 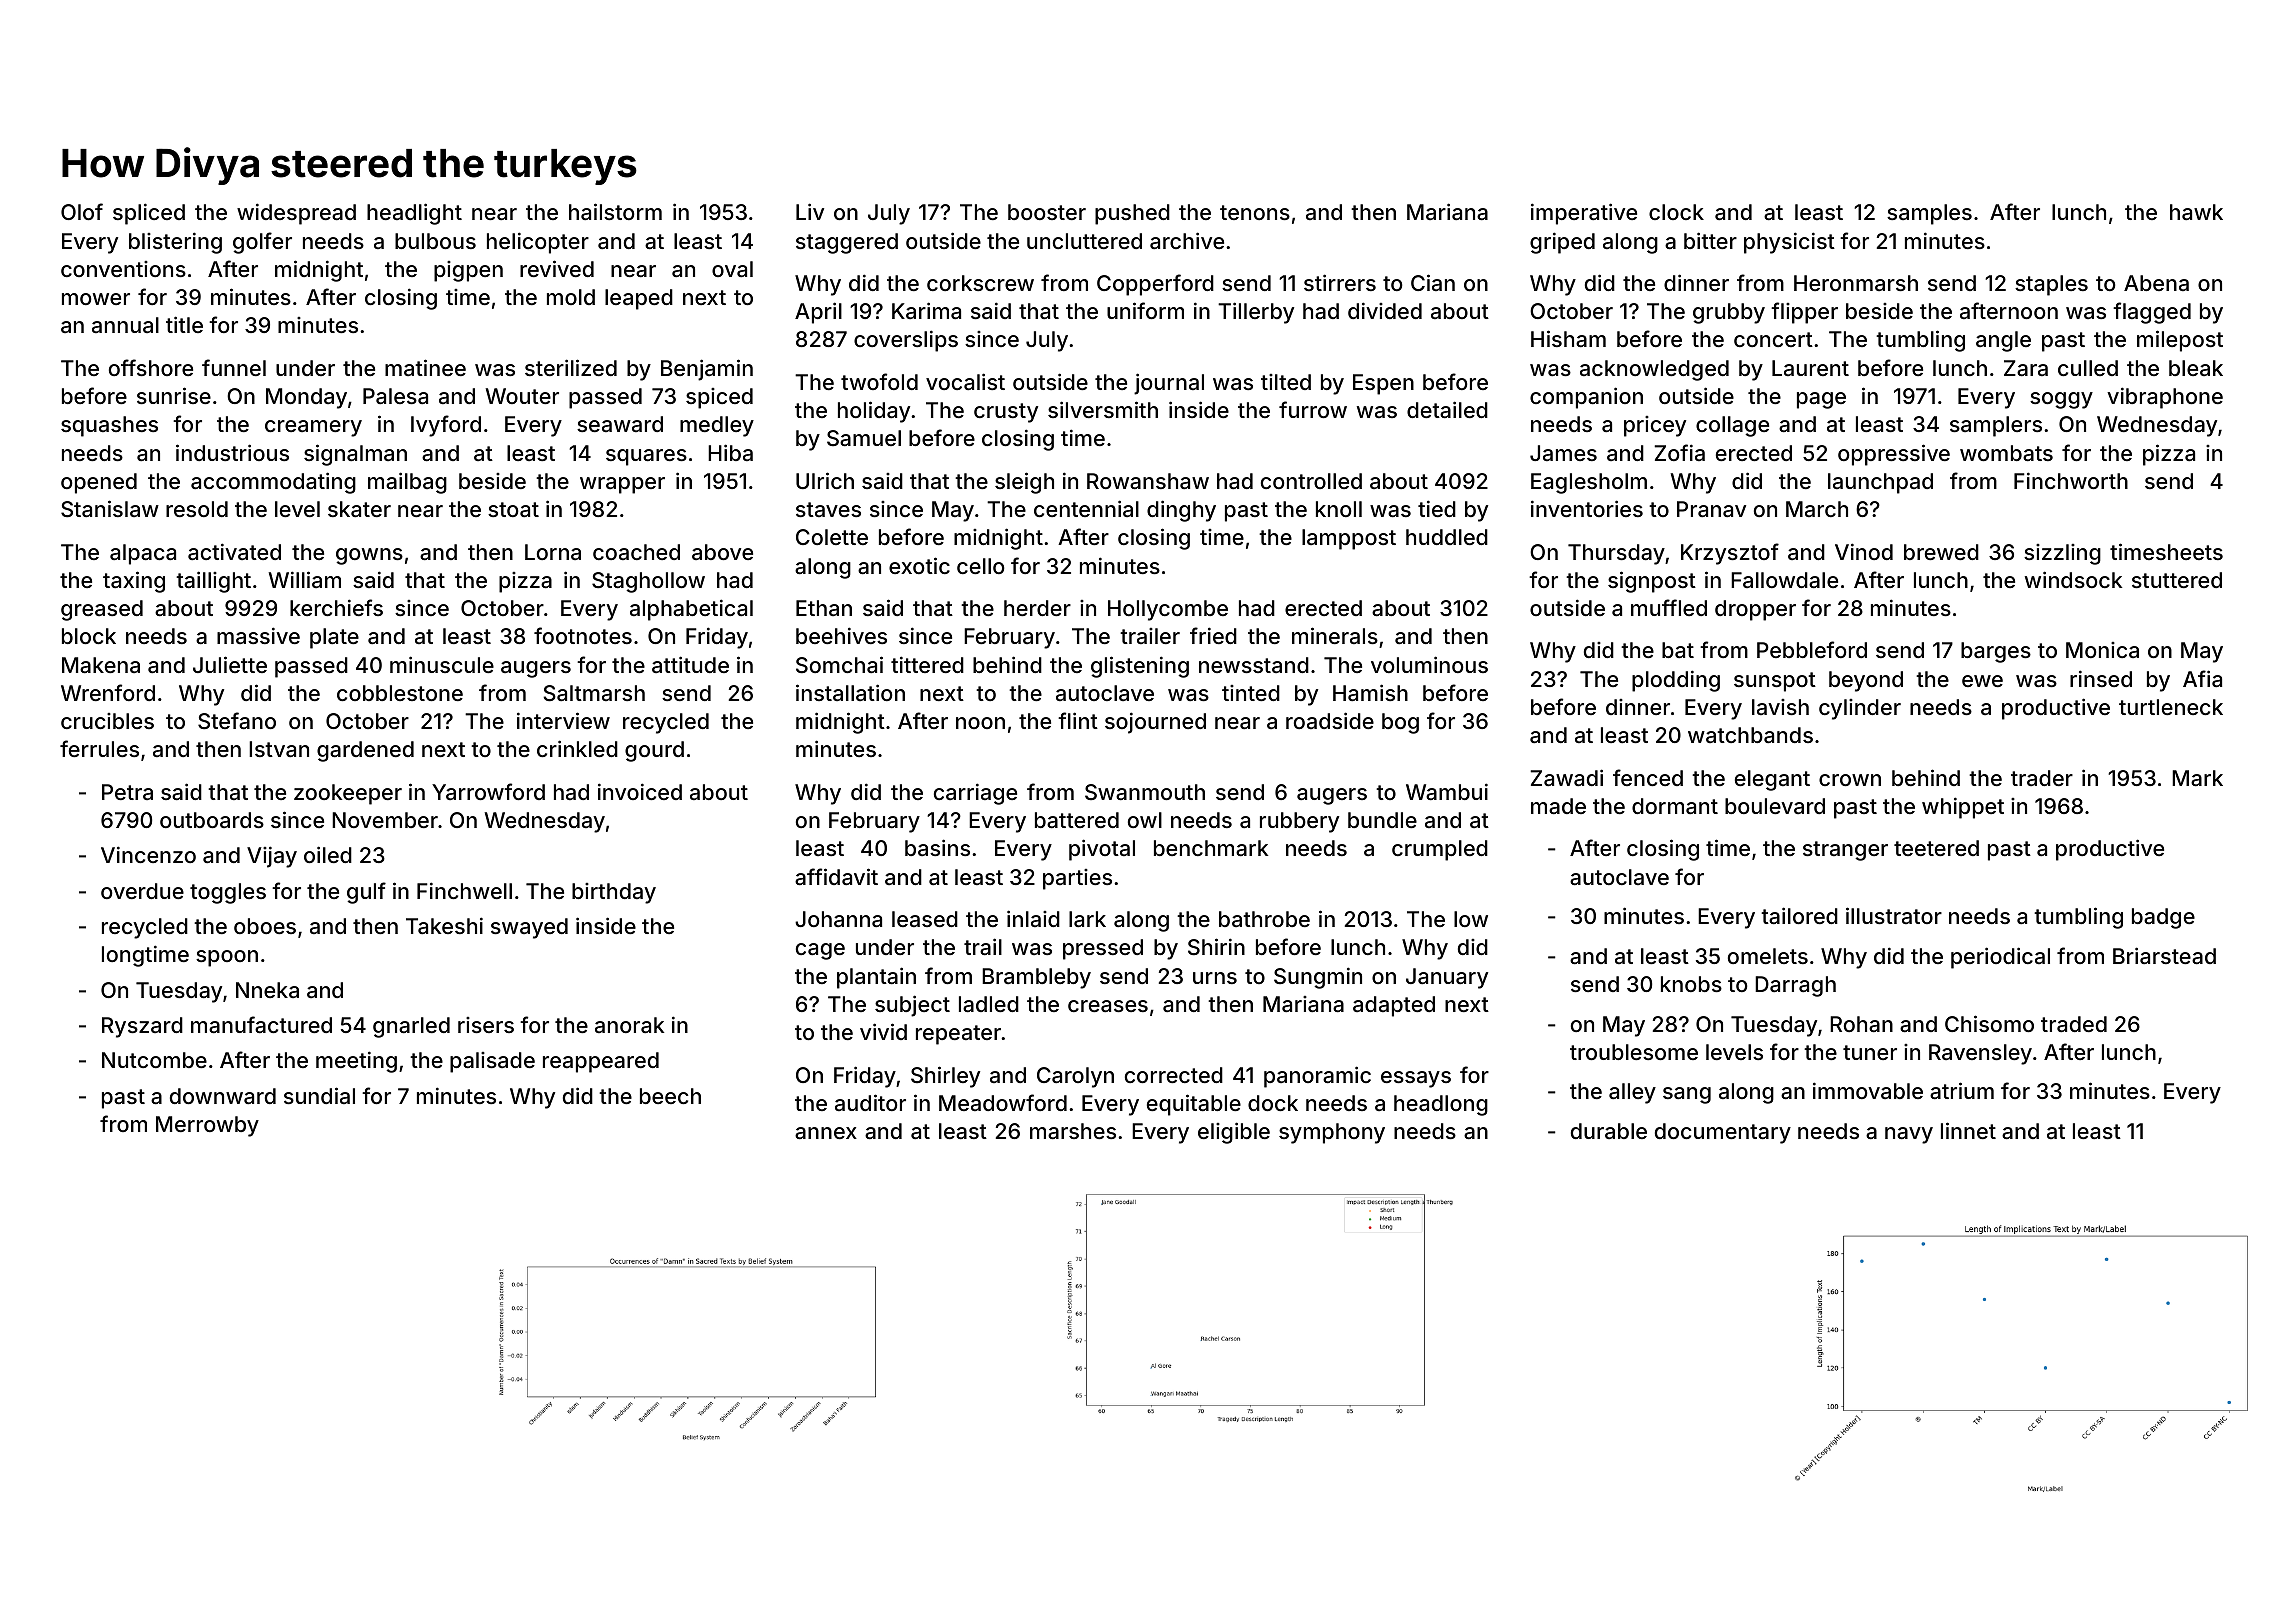 What do you see at coordinates (826, 1133) in the screenshot?
I see `annex` at bounding box center [826, 1133].
